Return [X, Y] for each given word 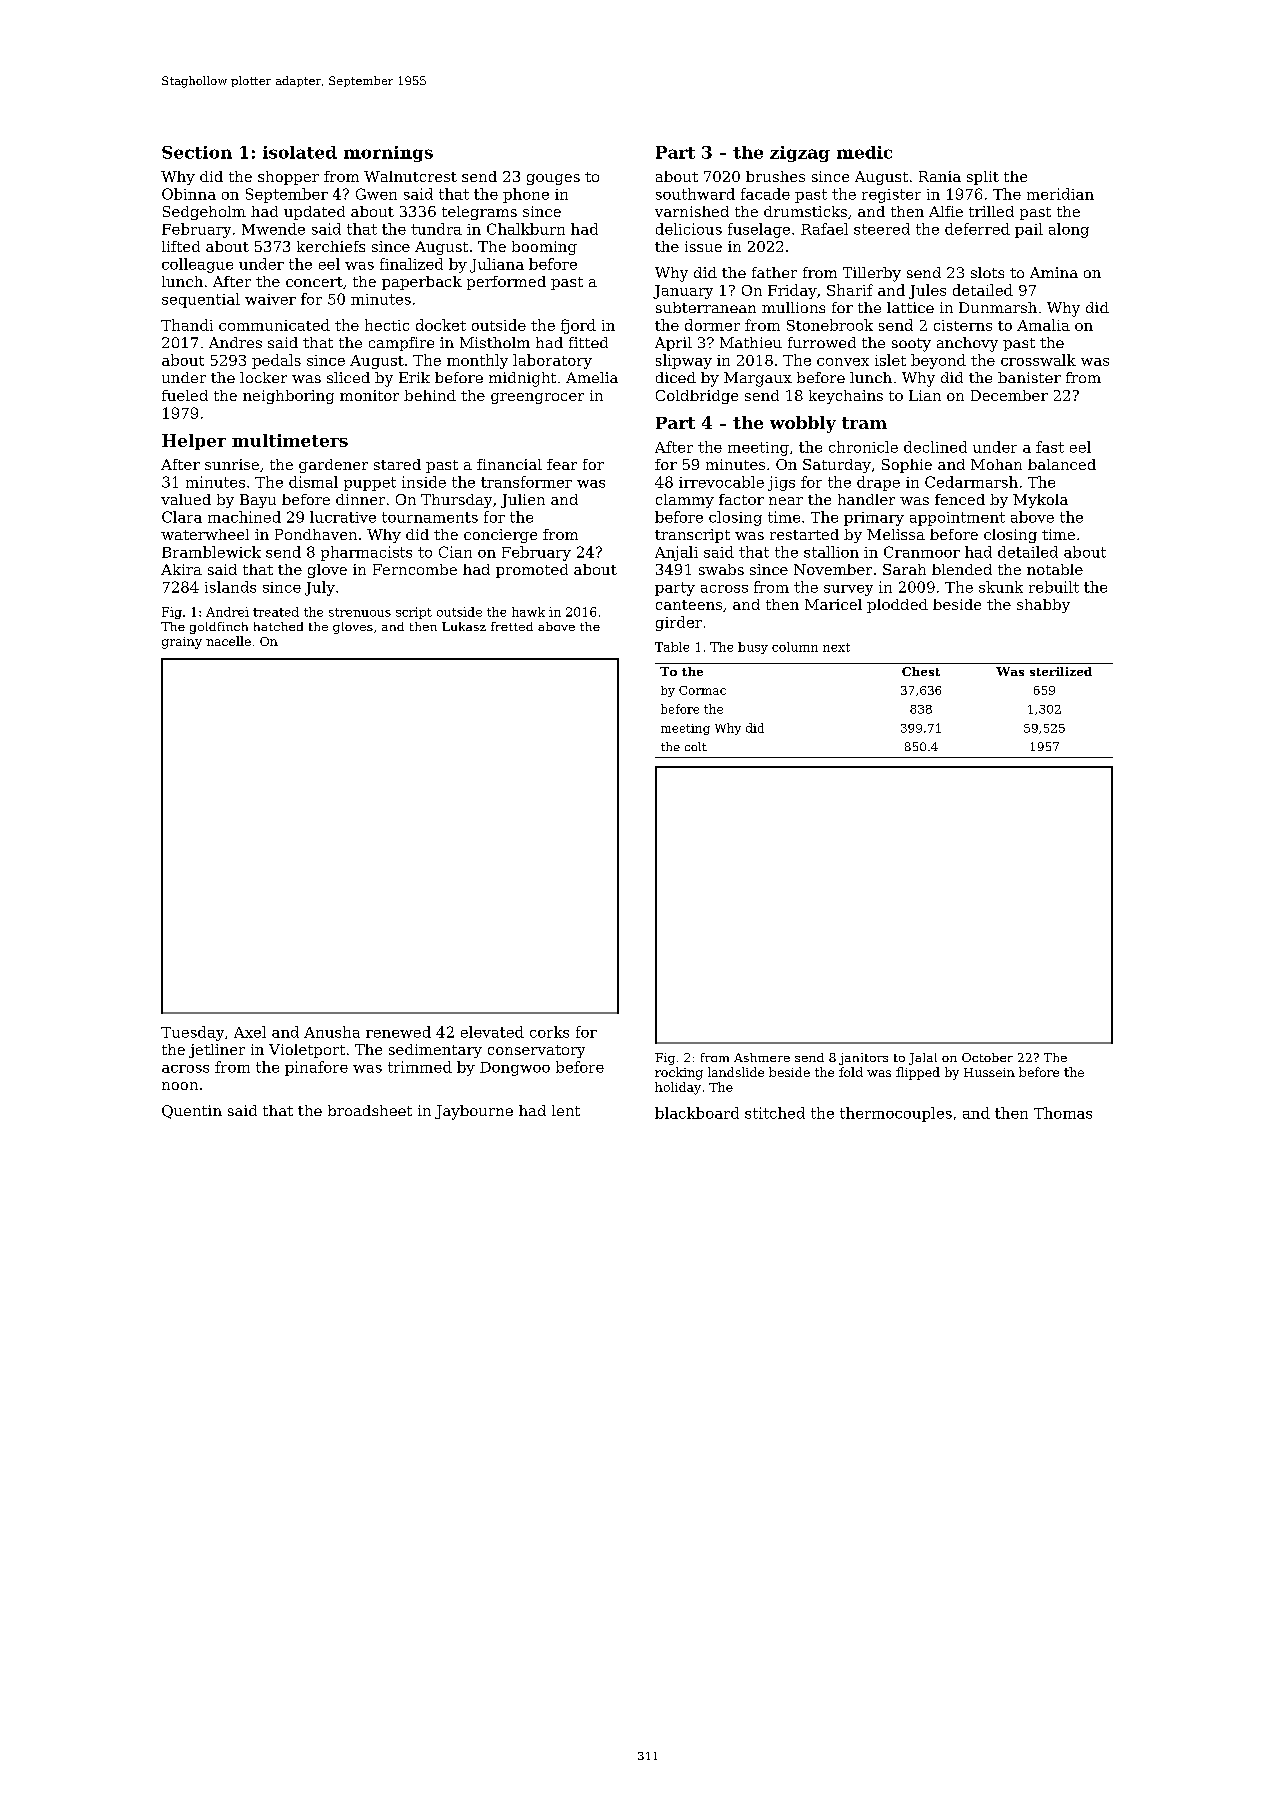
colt [696, 746]
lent [566, 1110]
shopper [288, 178]
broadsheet [370, 1110]
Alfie [946, 211]
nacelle [228, 641]
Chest [921, 671]
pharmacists [366, 553]
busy [753, 648]
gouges [553, 179]
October [987, 1057]
